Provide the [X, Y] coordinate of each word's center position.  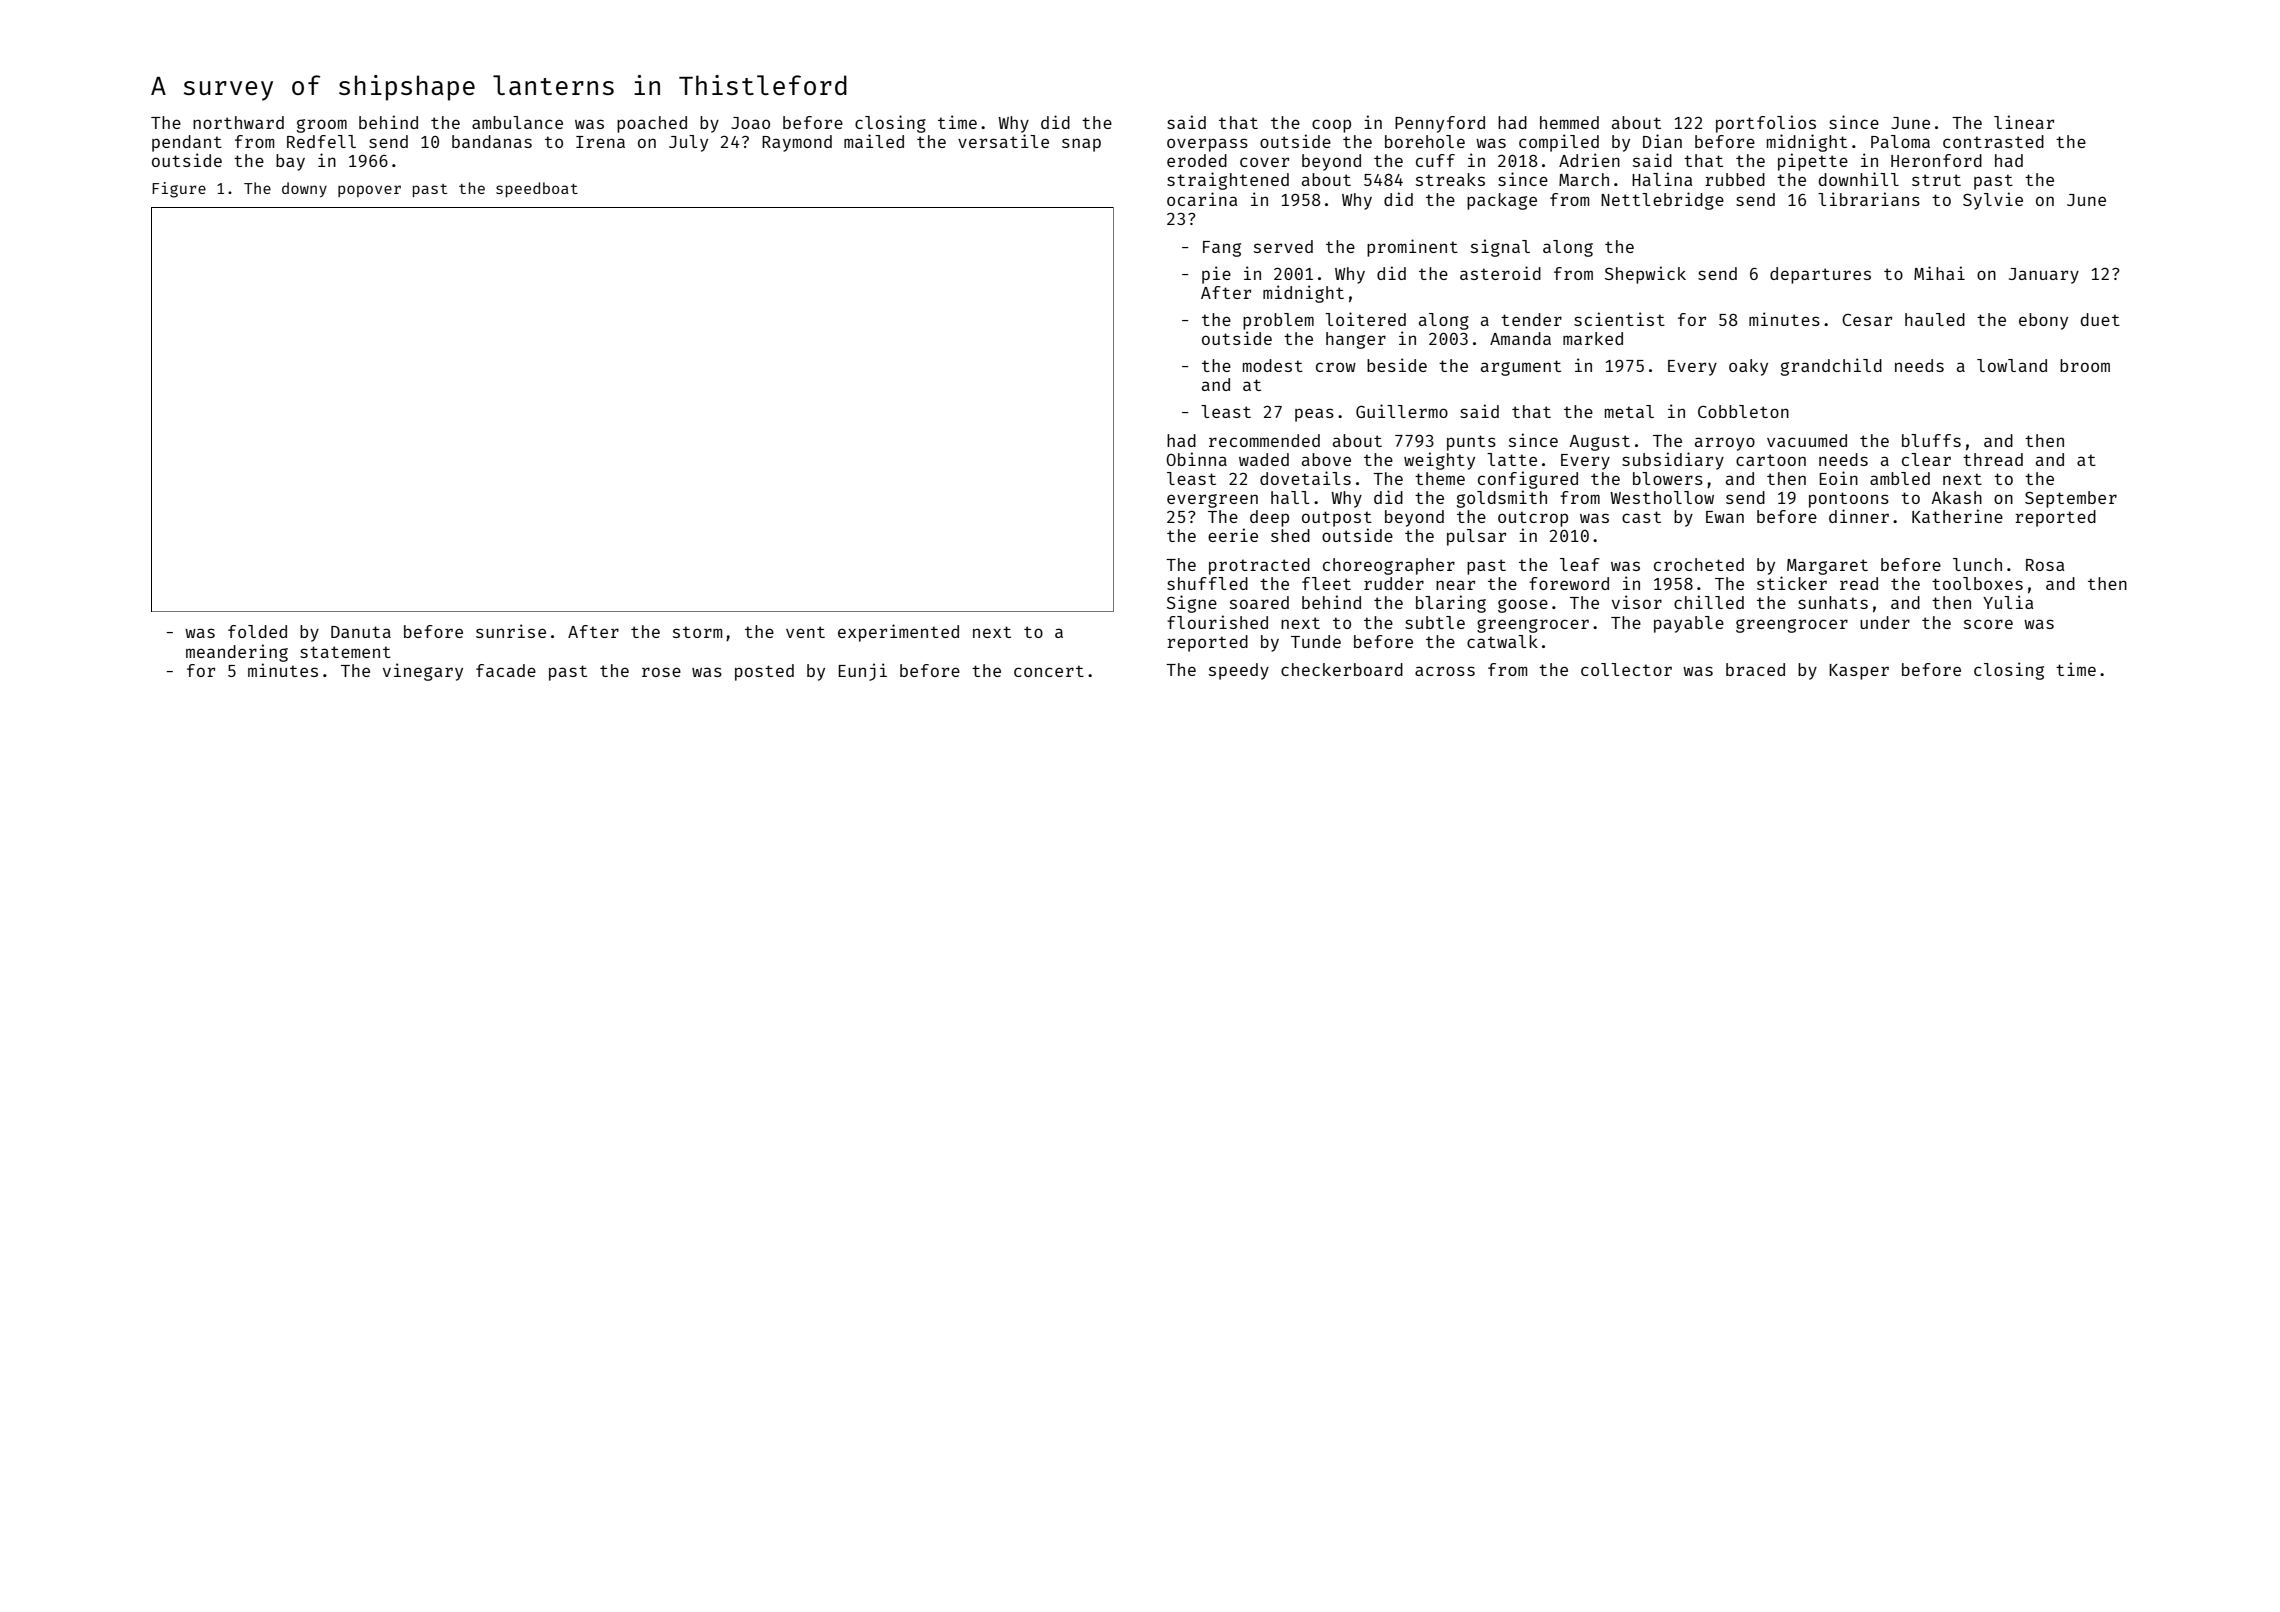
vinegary [423, 672]
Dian [1662, 141]
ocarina [1202, 199]
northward [238, 122]
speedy [1239, 671]
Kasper [1859, 672]
